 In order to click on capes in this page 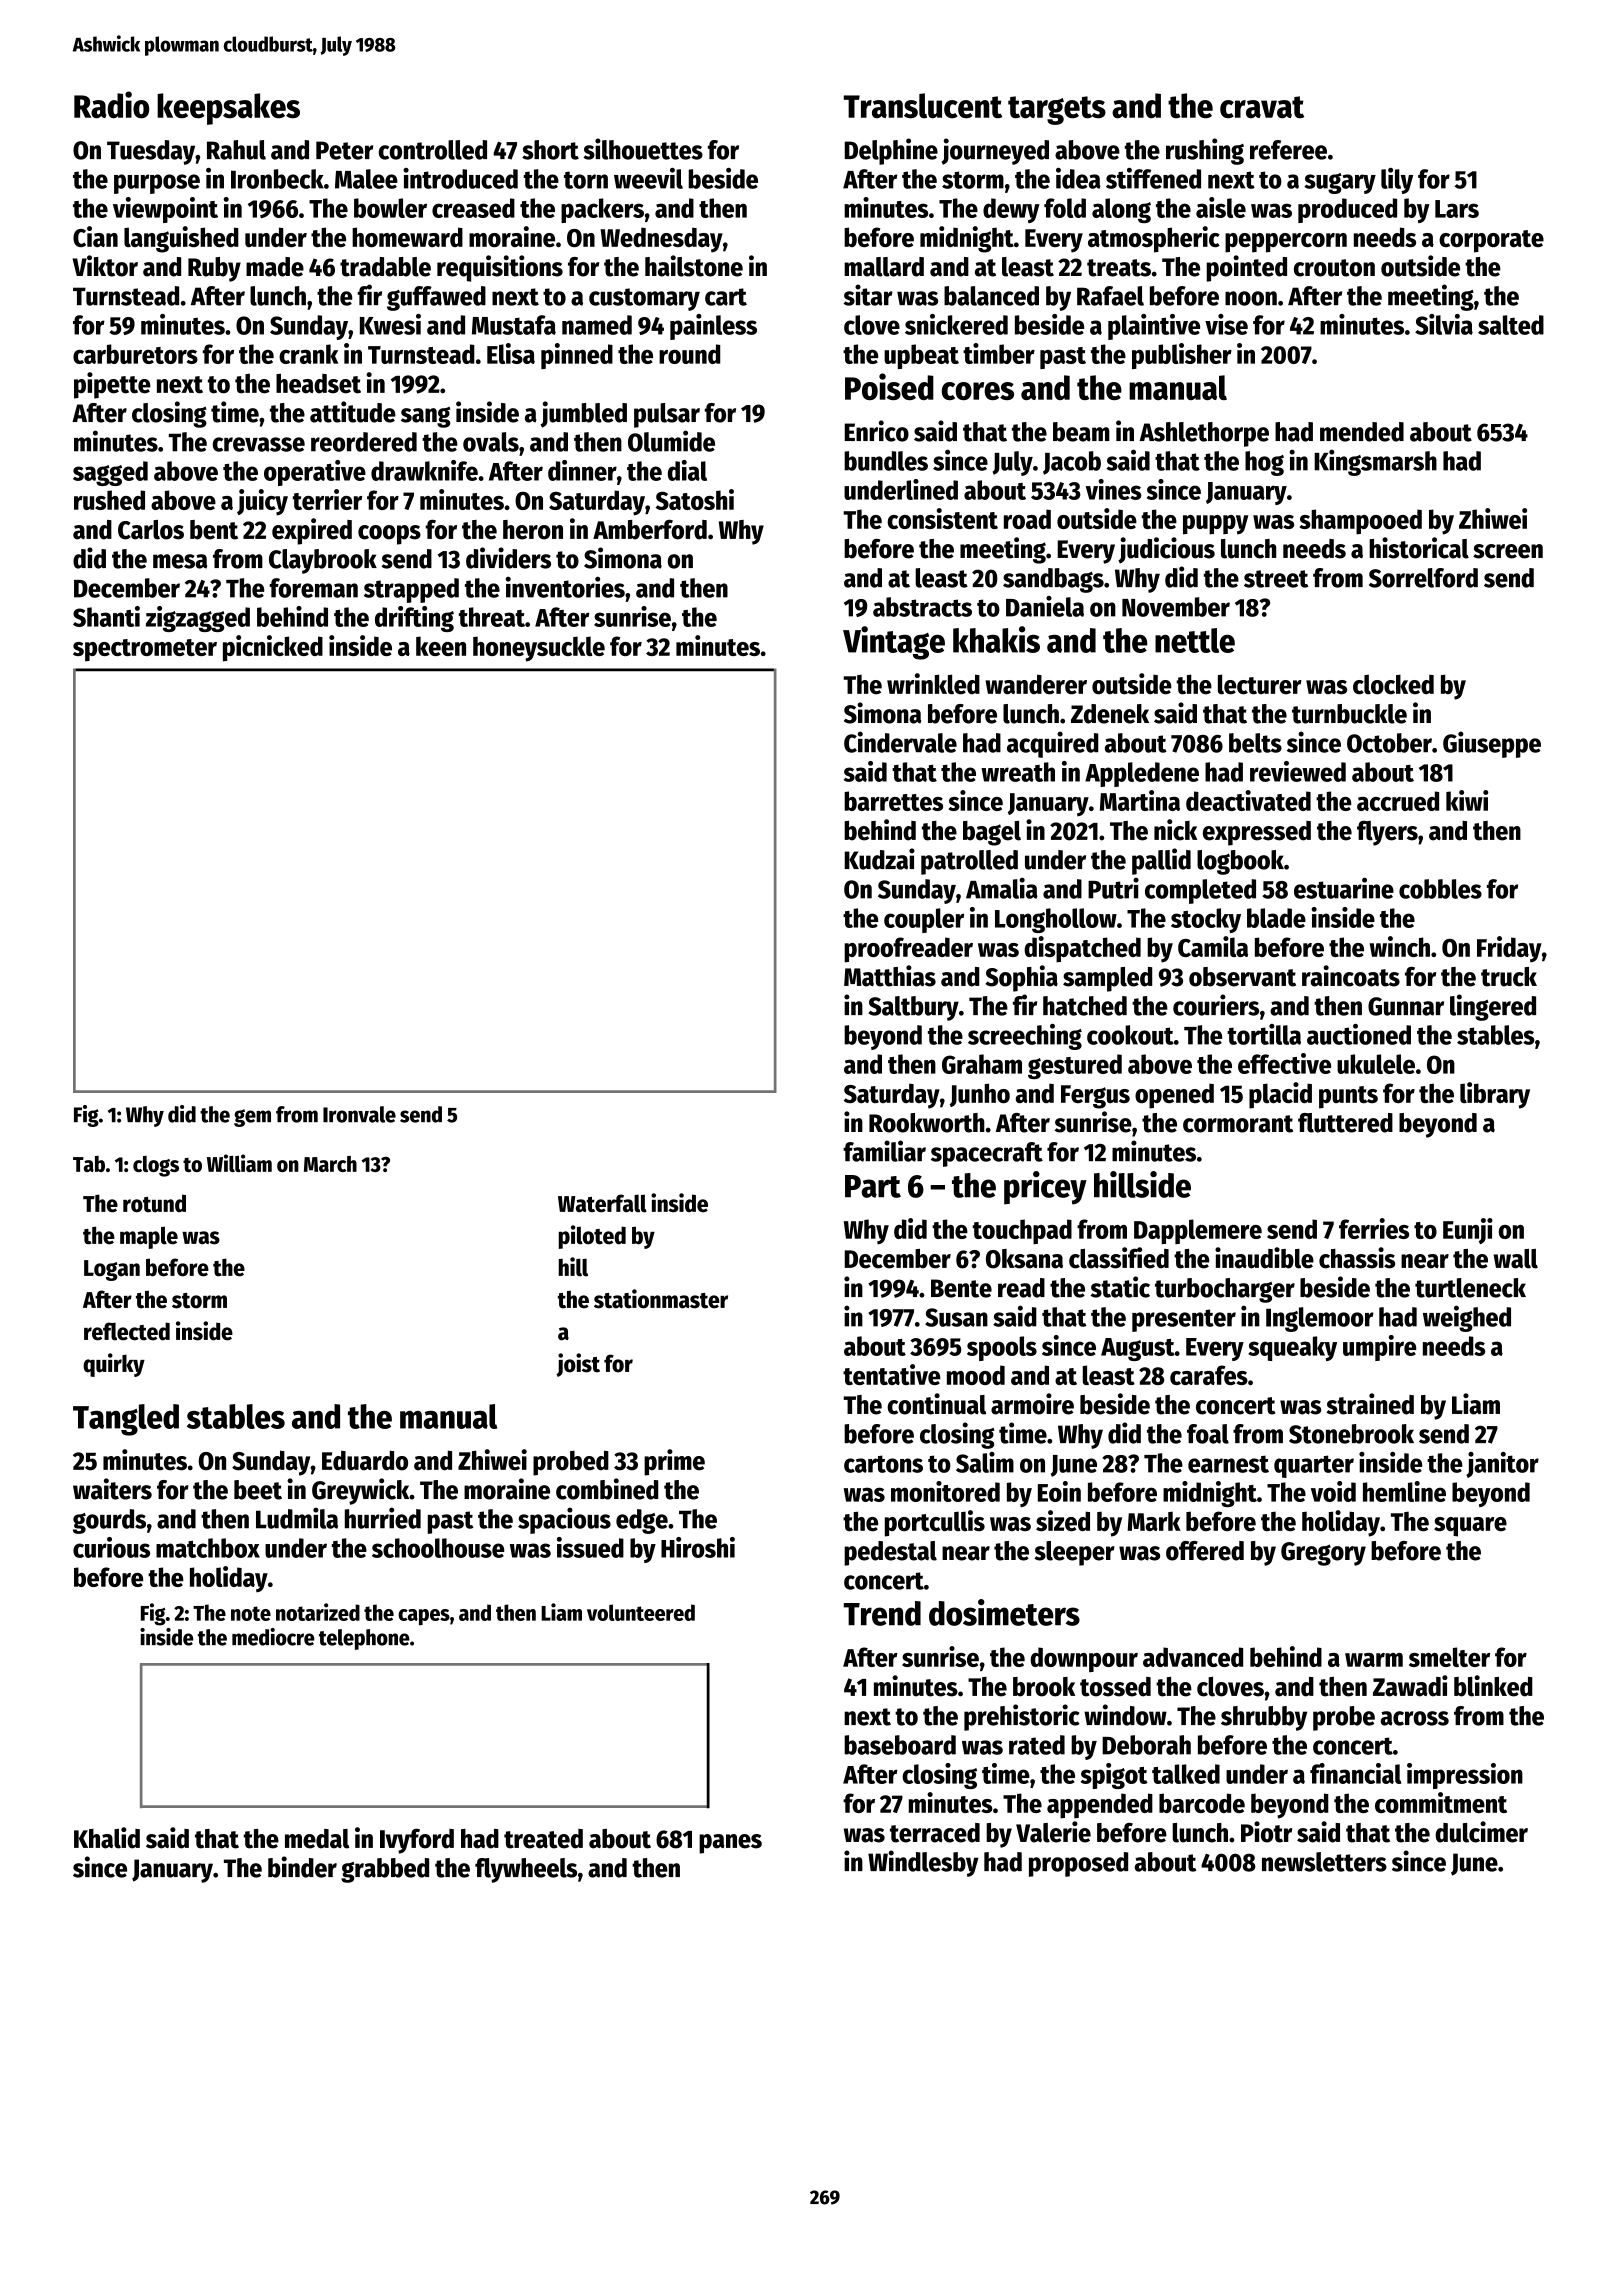, I will do `click(424, 1617)`.
